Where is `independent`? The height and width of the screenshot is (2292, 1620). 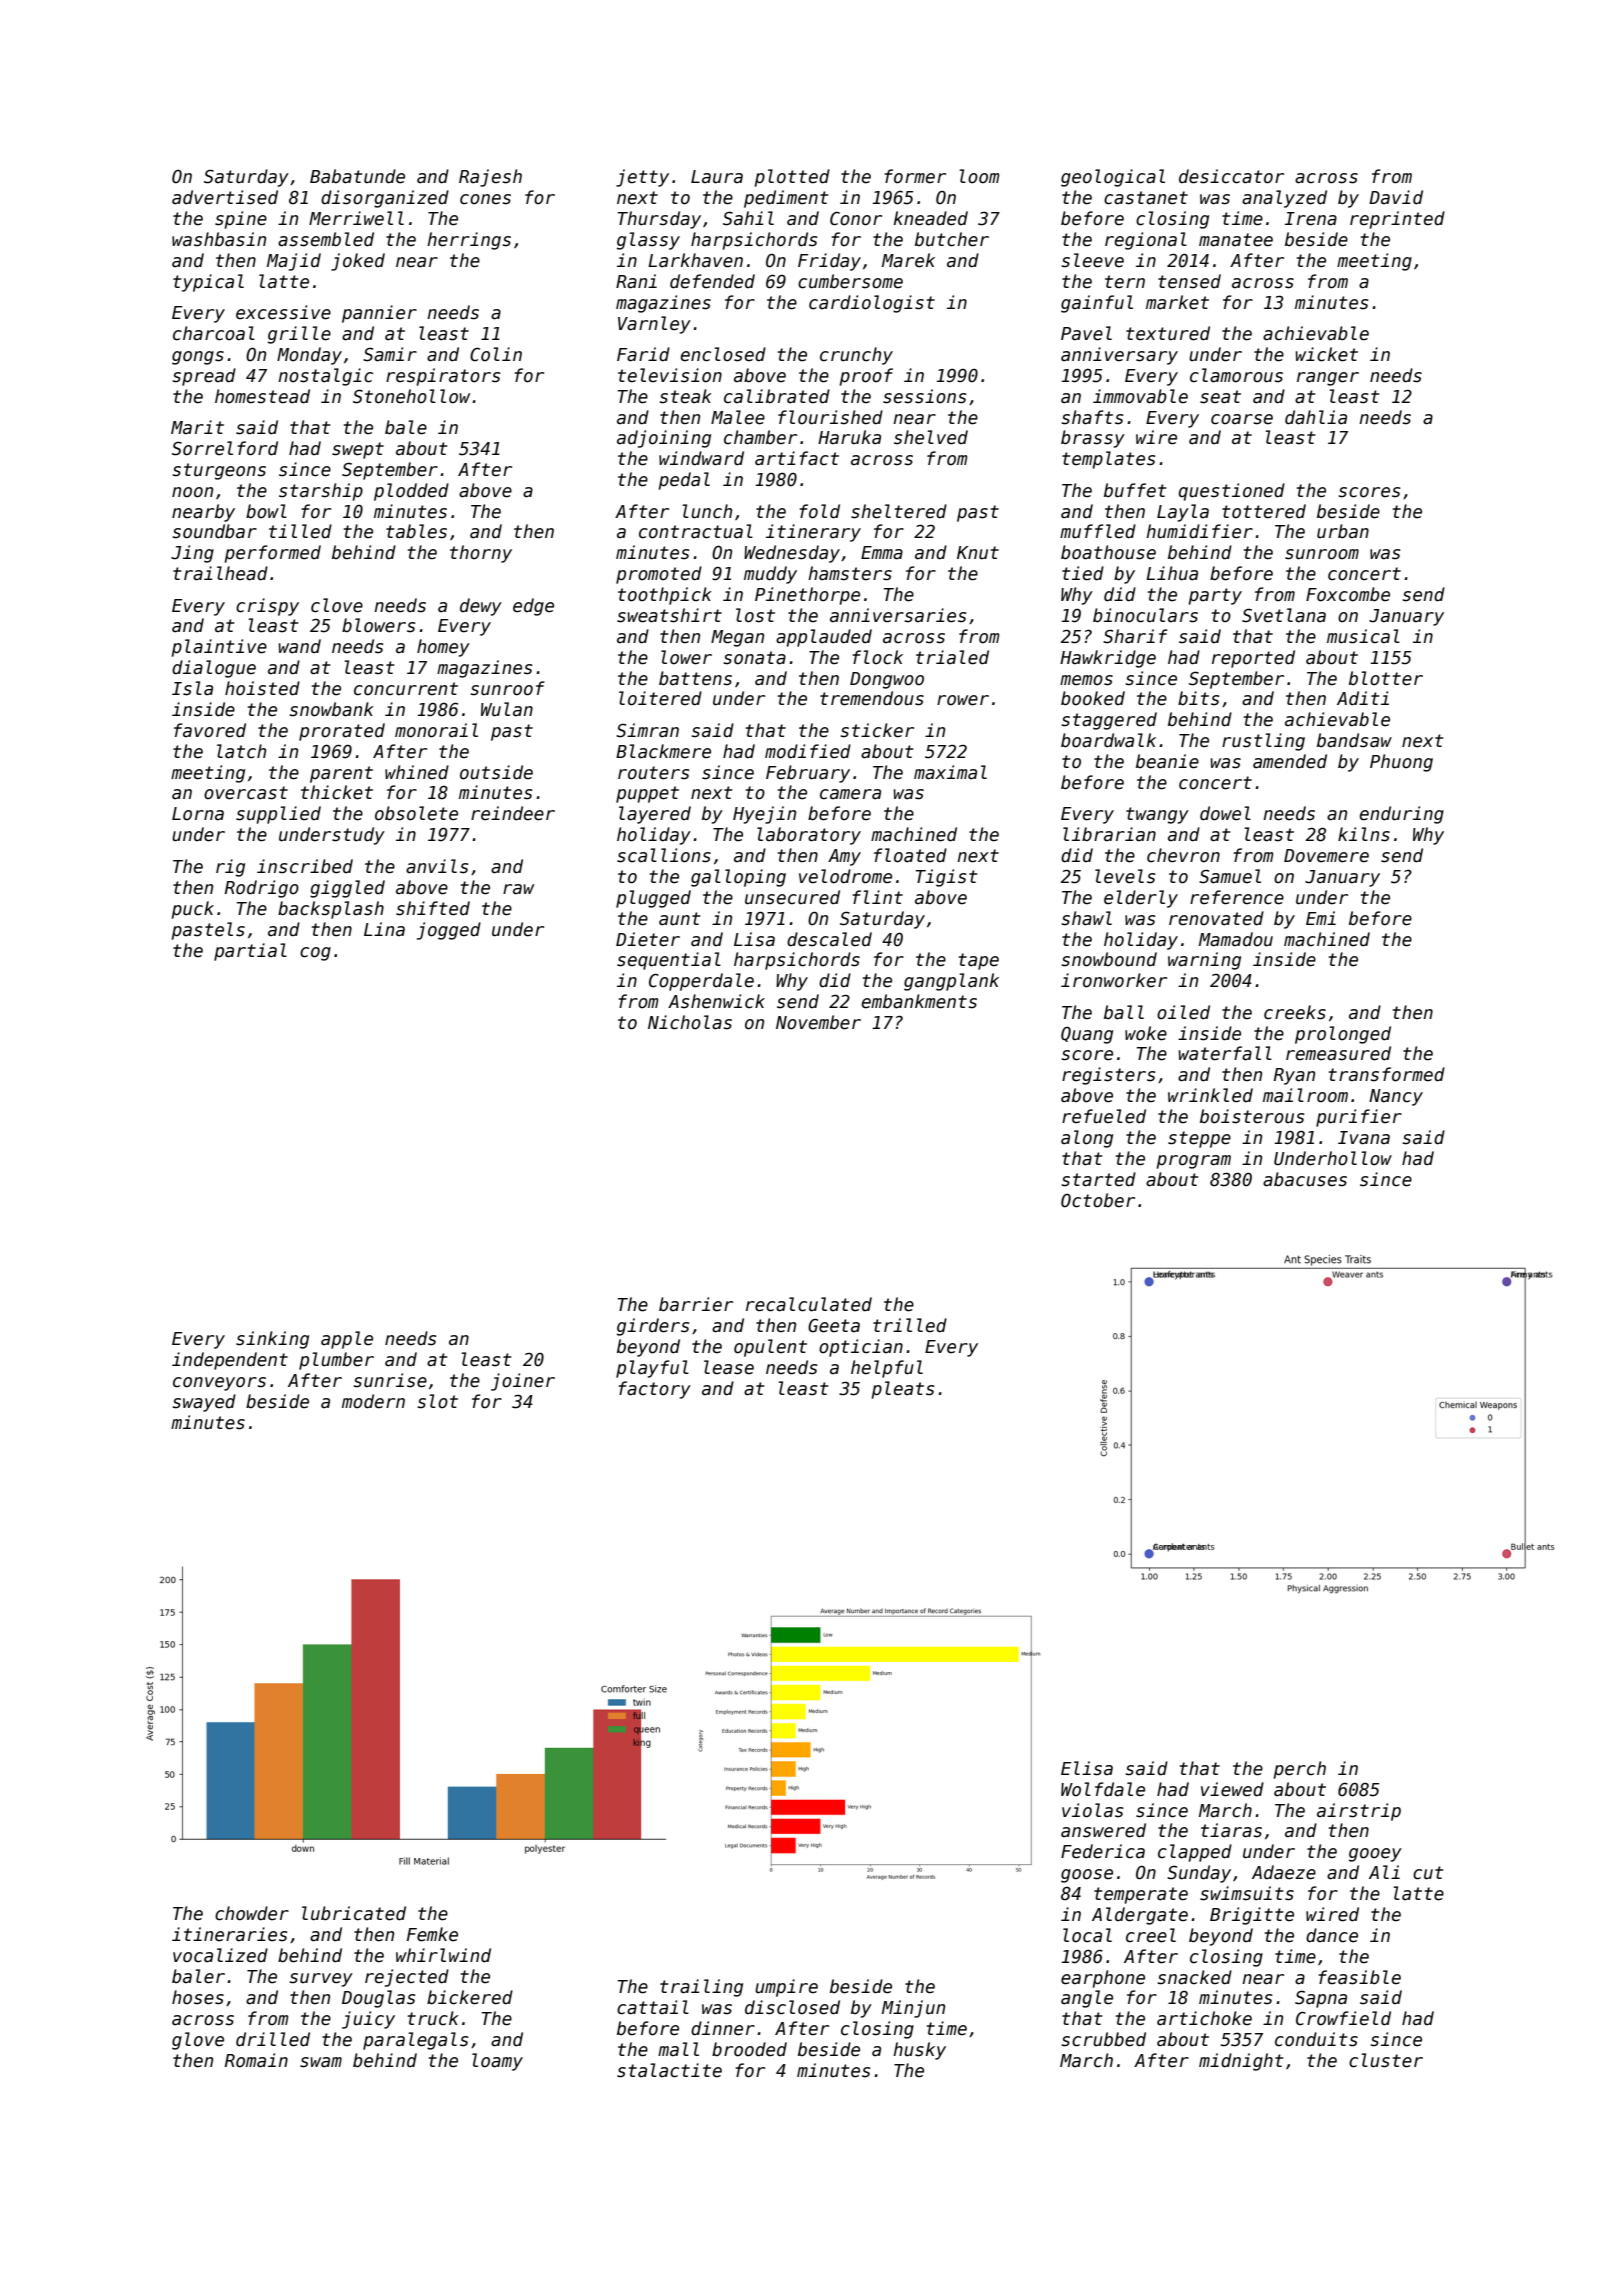 independent is located at coordinates (230, 1361).
